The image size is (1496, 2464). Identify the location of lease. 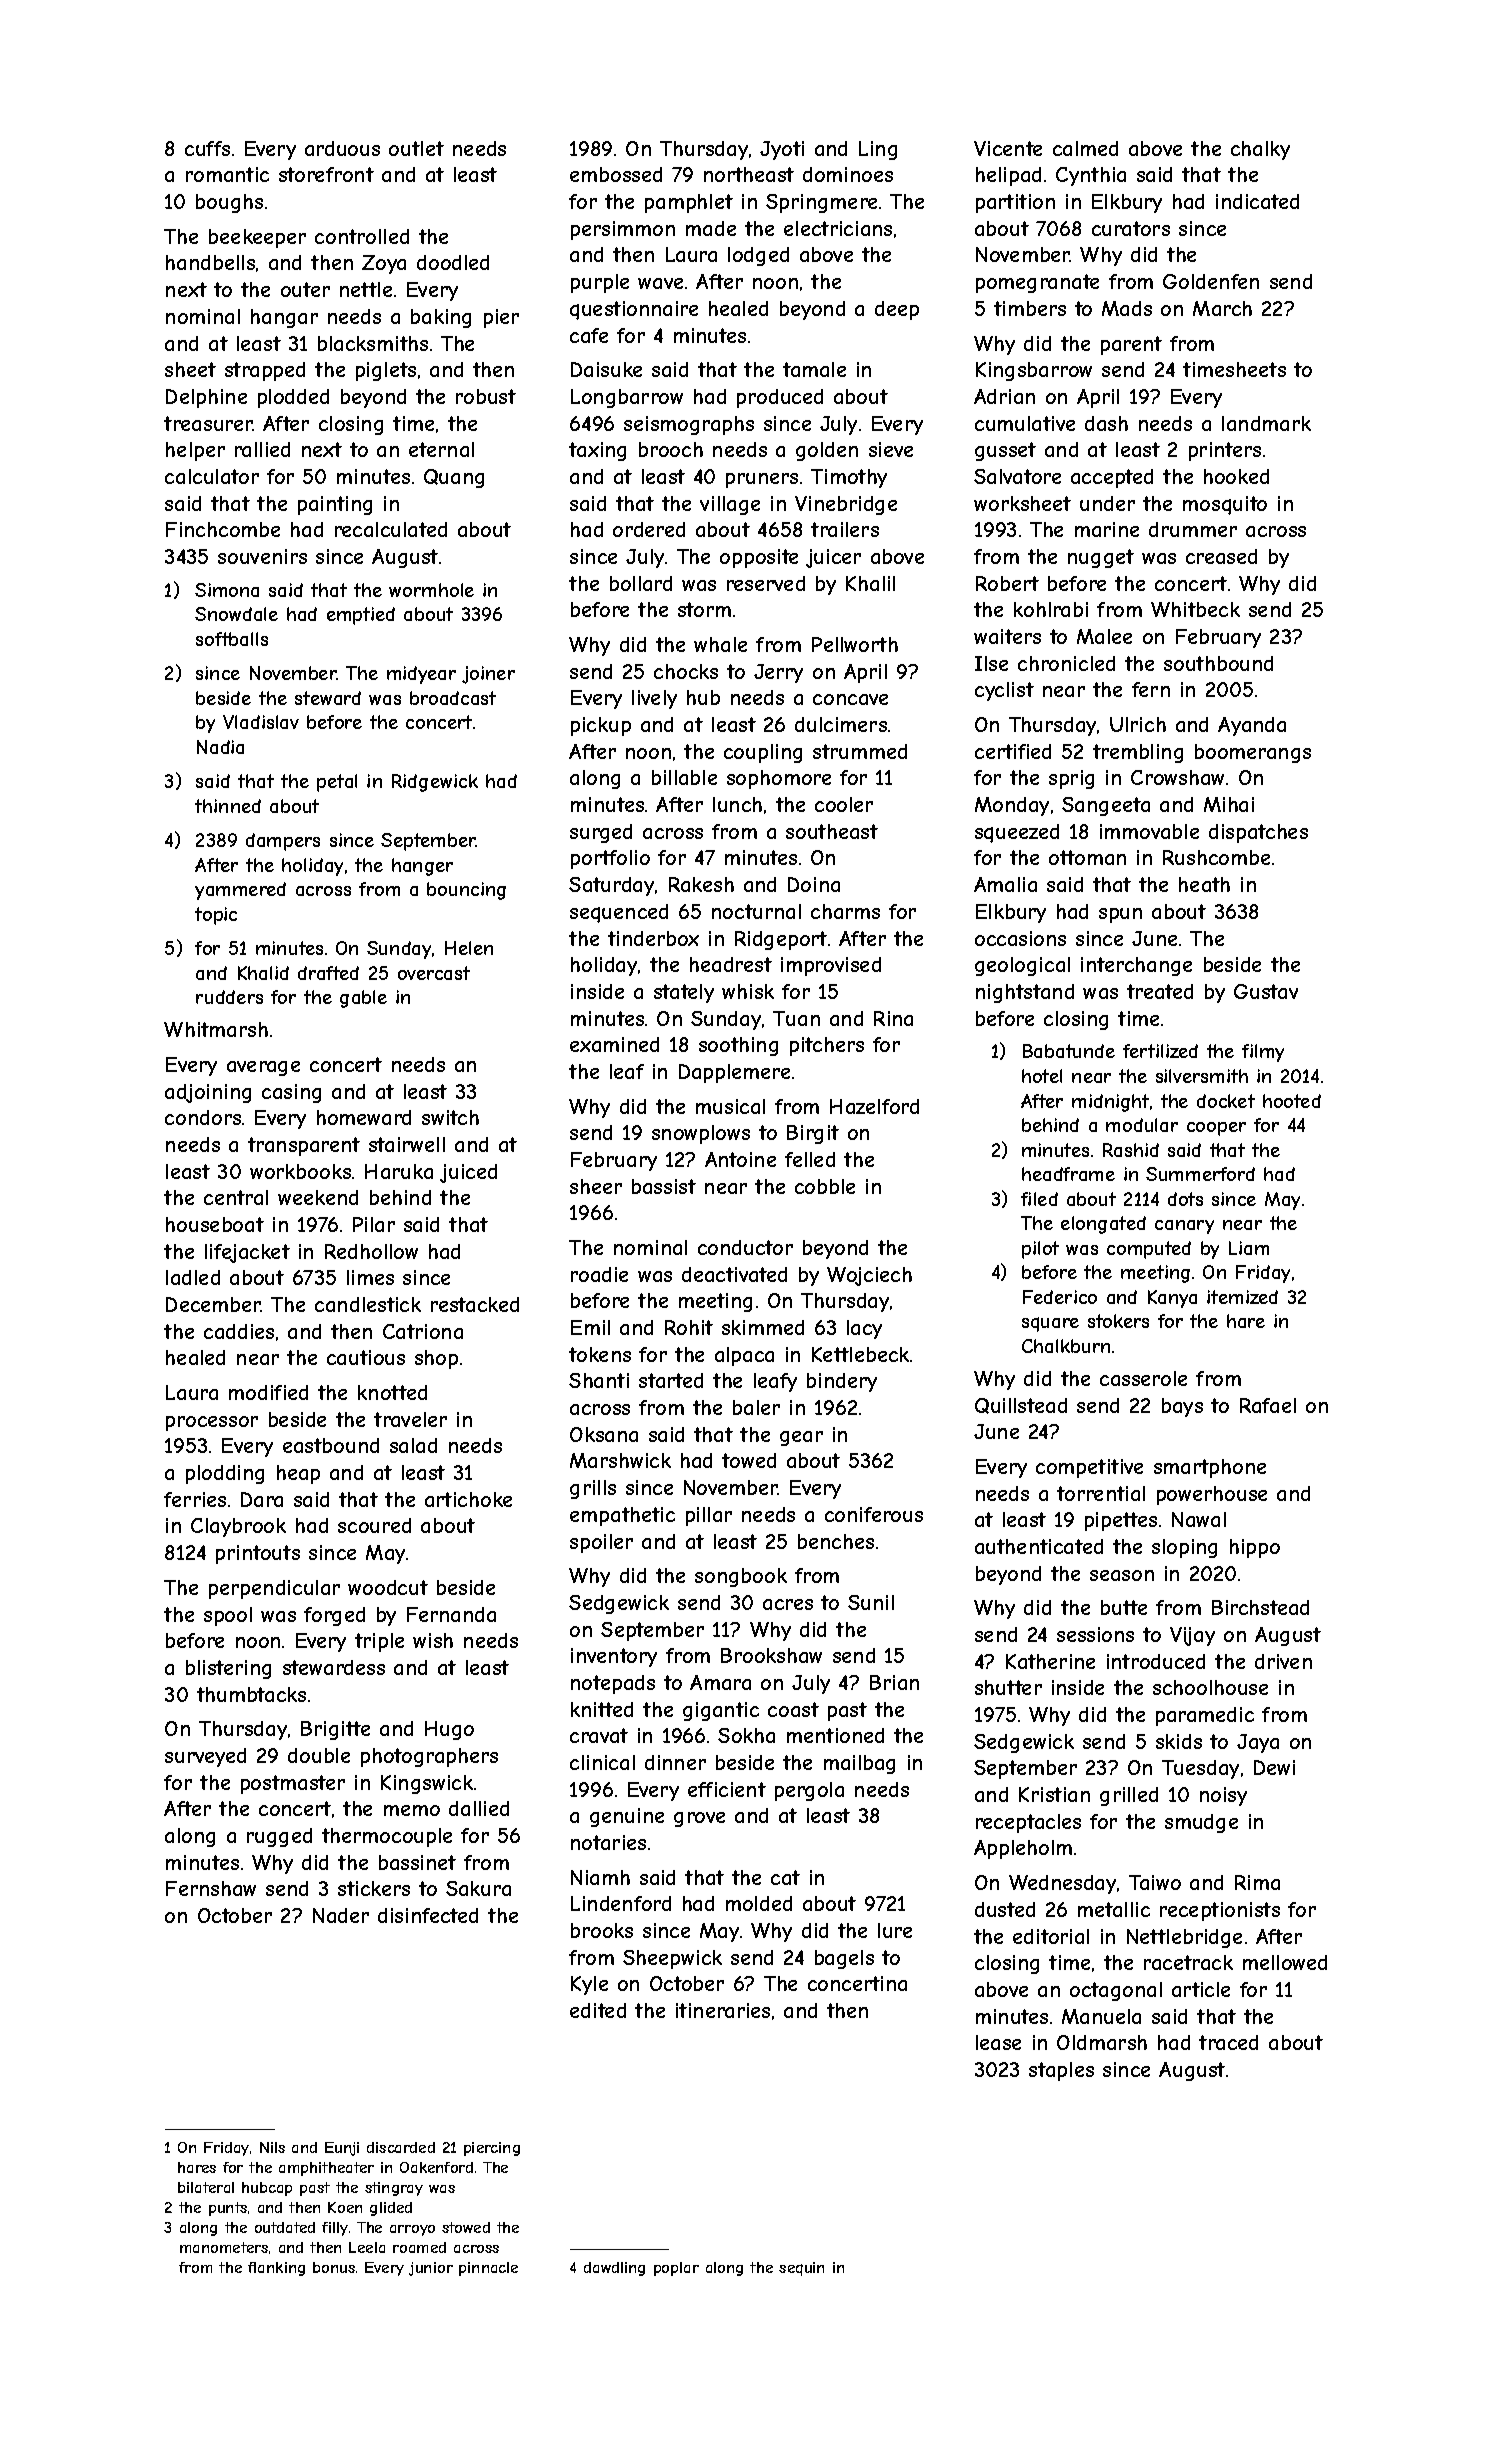
(998, 2042).
